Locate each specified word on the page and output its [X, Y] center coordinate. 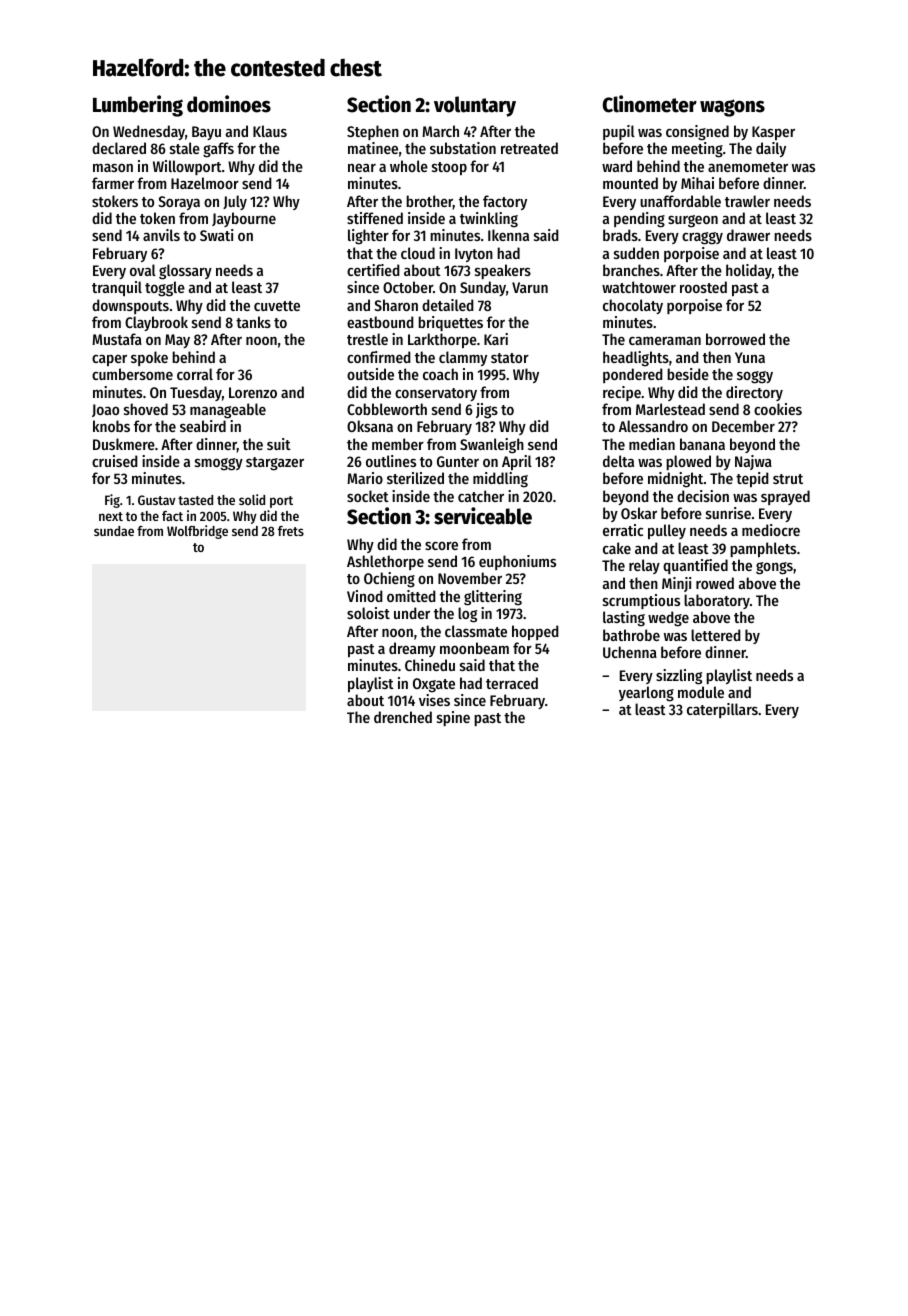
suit [279, 444]
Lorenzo [253, 392]
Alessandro [653, 426]
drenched [403, 717]
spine [453, 718]
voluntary [475, 106]
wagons [732, 108]
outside [370, 374]
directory [754, 393]
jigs [487, 411]
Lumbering [138, 106]
